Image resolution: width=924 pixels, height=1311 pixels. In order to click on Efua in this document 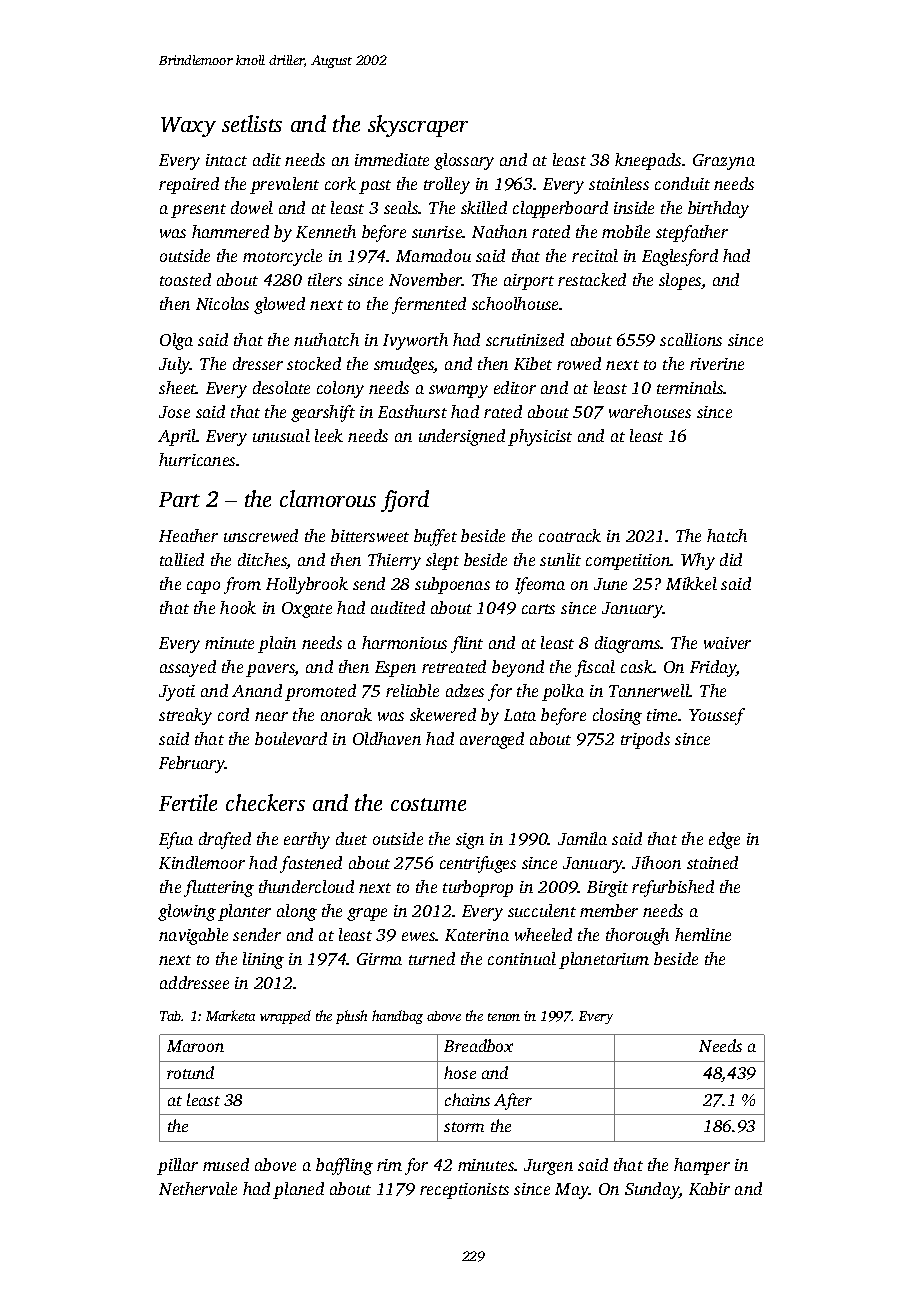, I will do `click(176, 840)`.
